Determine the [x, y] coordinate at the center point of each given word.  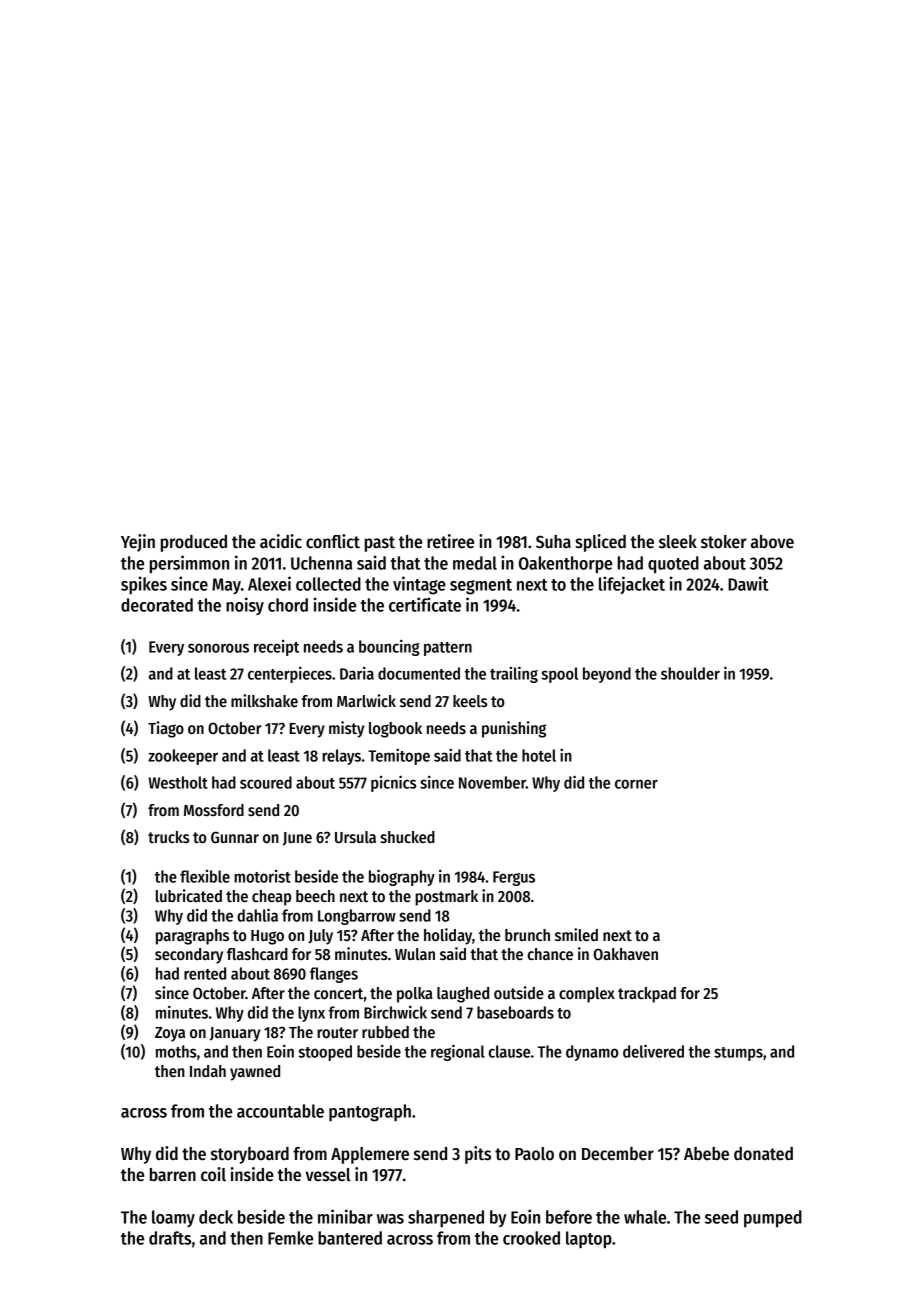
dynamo [592, 1053]
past [380, 544]
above [772, 542]
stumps [738, 1054]
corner [636, 784]
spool [559, 675]
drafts [170, 1238]
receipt [276, 648]
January [235, 1034]
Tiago [166, 729]
